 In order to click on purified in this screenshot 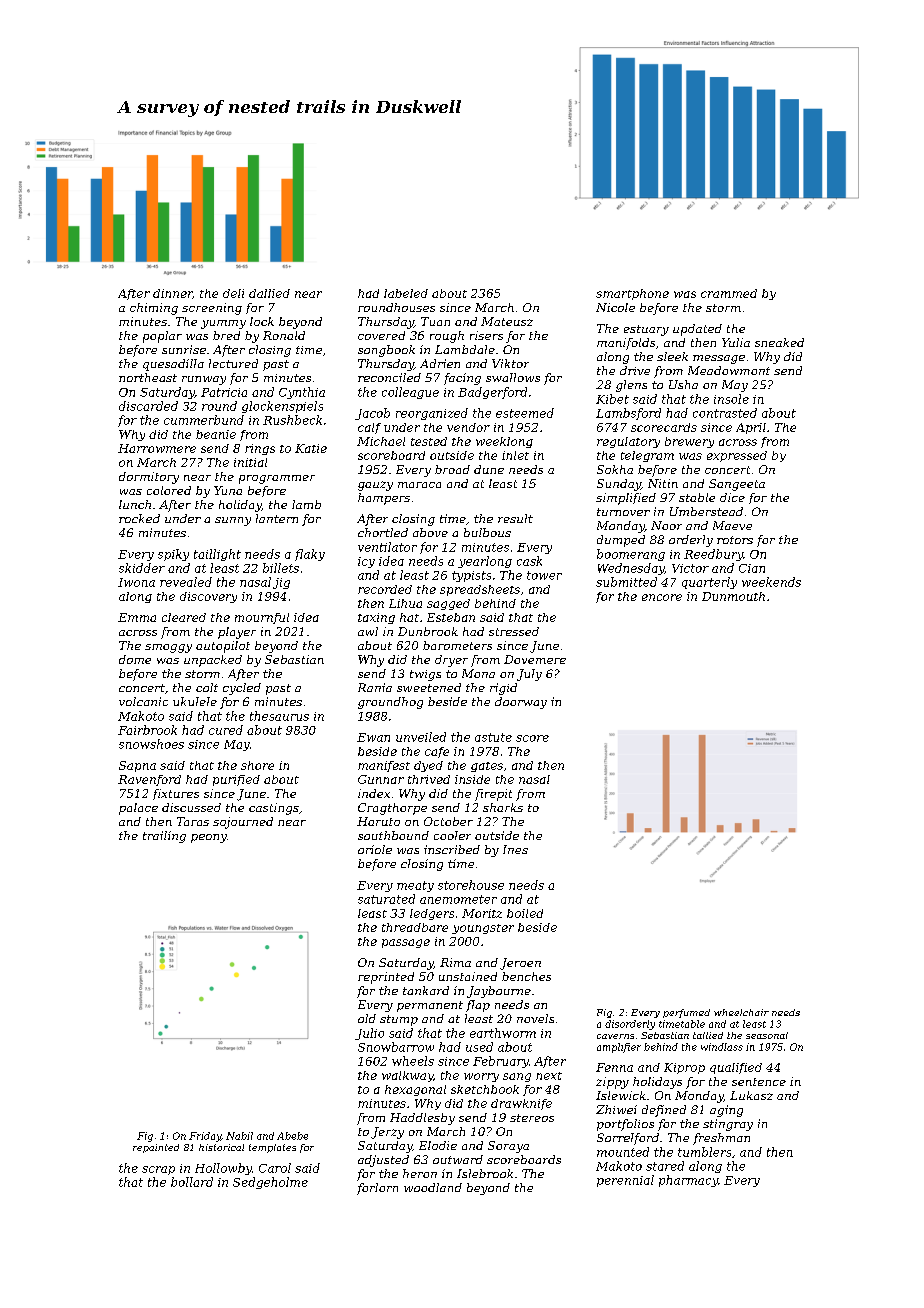, I will do `click(236, 780)`.
